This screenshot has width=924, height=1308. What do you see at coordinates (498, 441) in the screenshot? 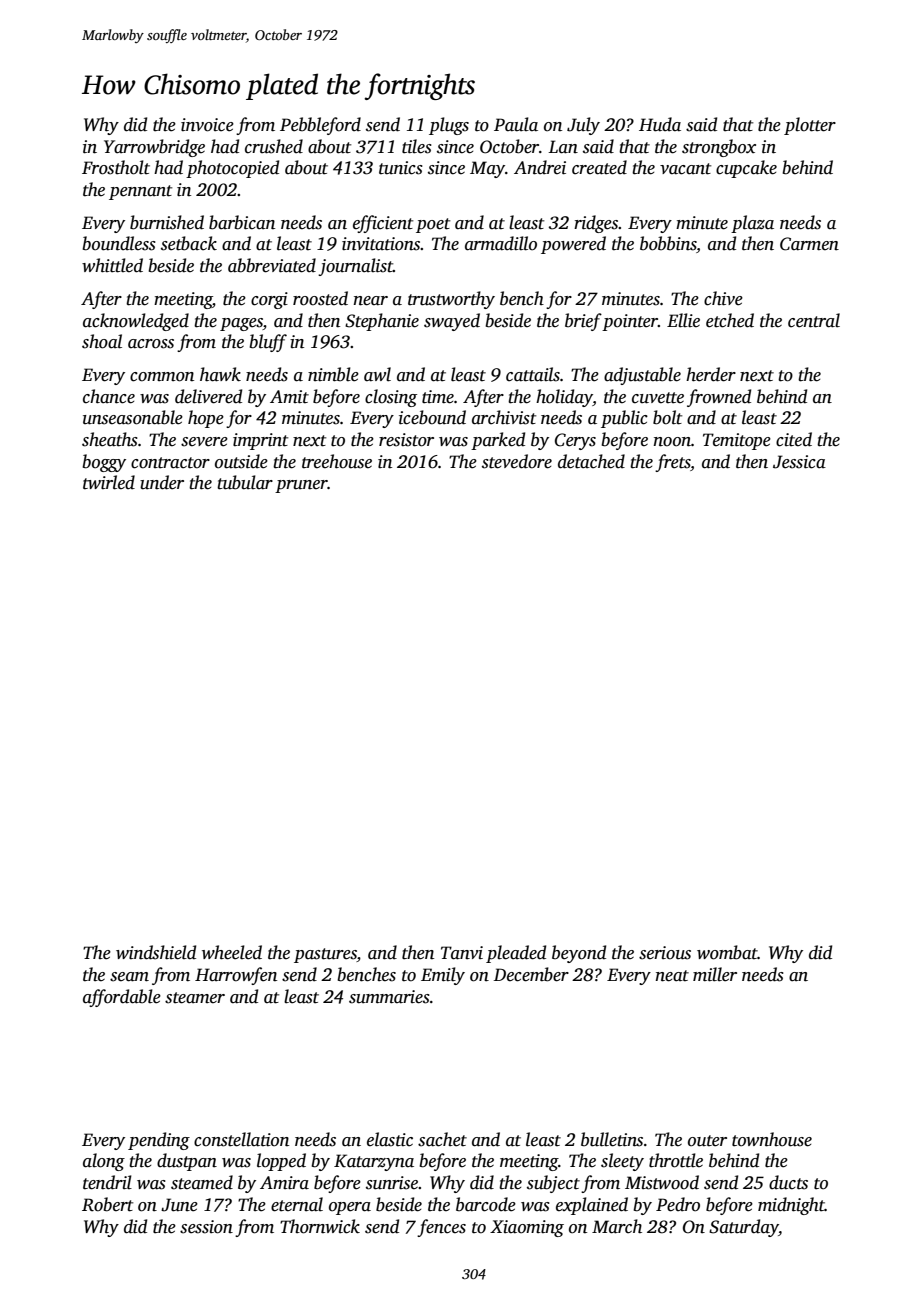
I see `parked` at bounding box center [498, 441].
